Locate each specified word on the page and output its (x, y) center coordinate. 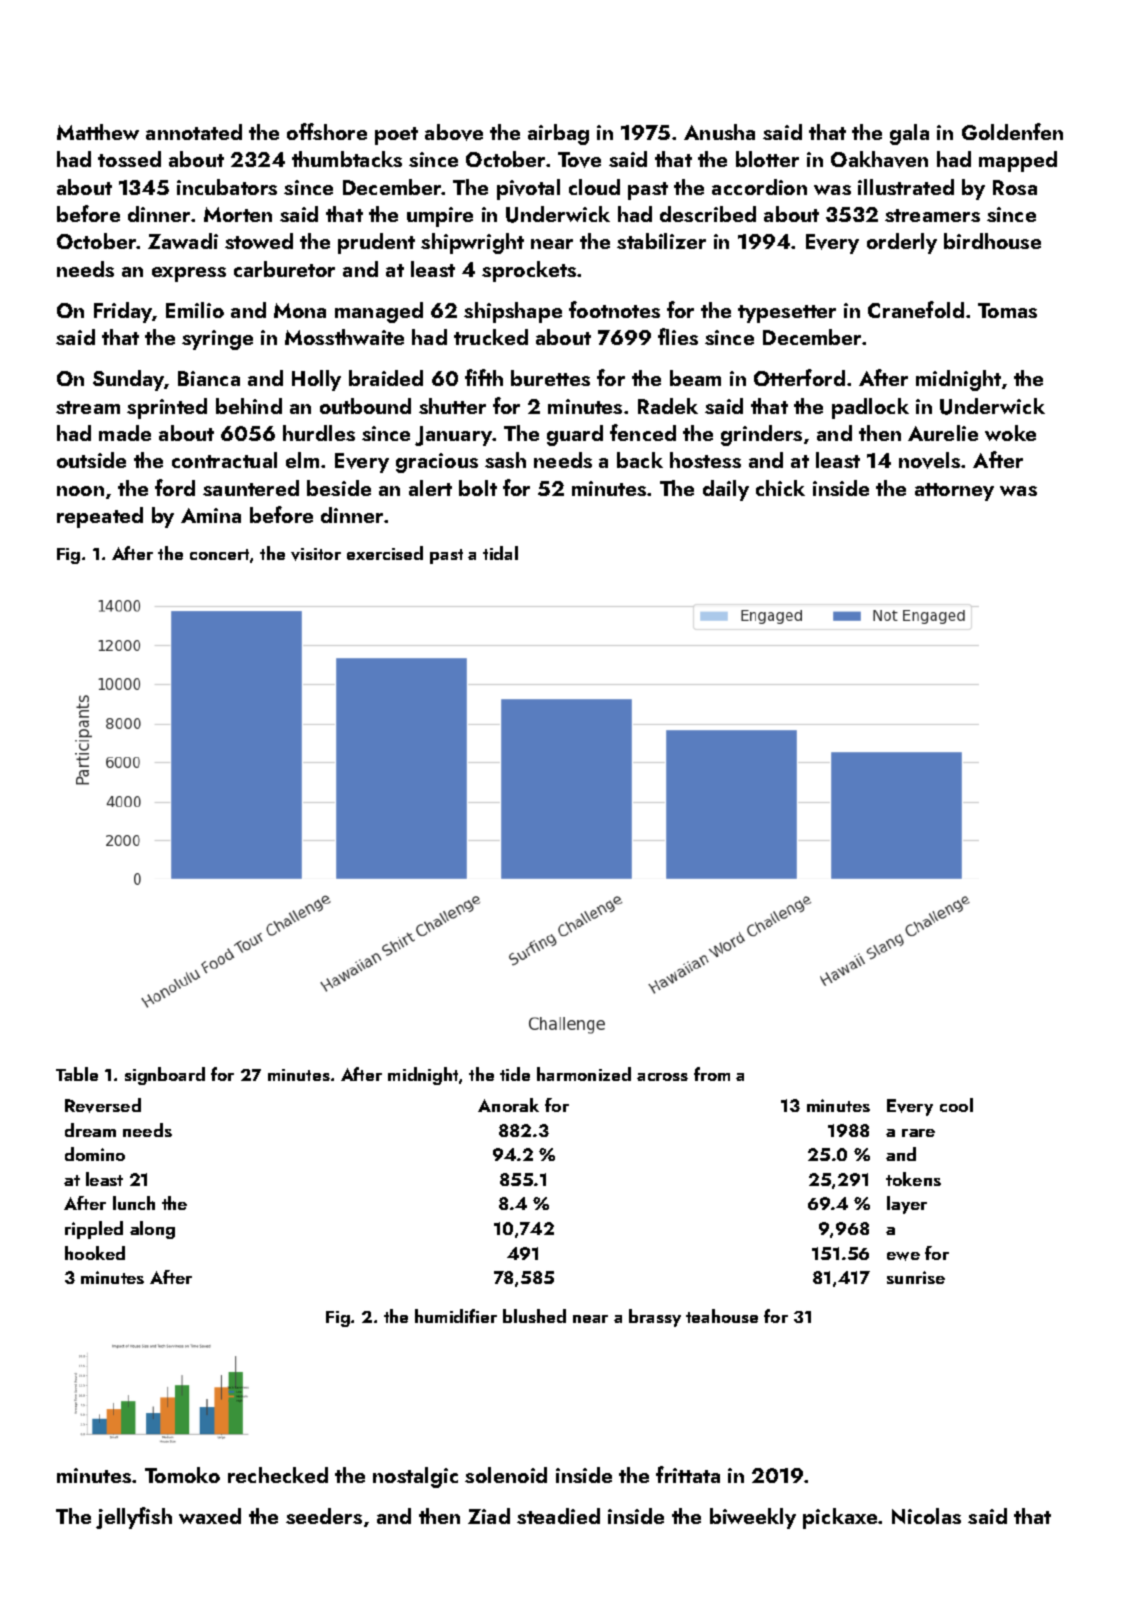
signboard (165, 1076)
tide (515, 1074)
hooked (95, 1253)
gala (909, 134)
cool (956, 1105)
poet (396, 136)
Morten (238, 214)
